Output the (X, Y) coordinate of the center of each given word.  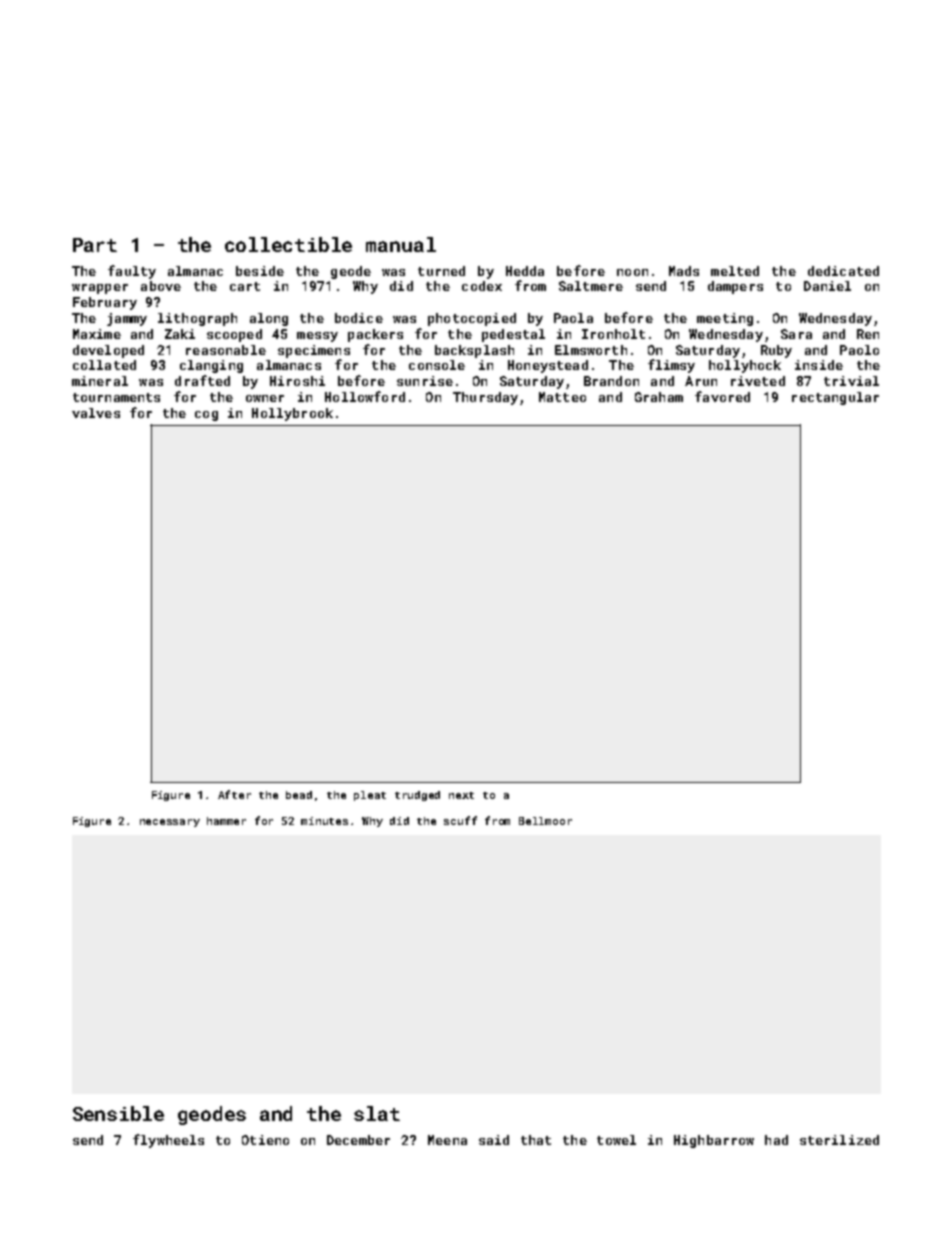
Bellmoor (545, 821)
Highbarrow (714, 1141)
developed (108, 351)
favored (722, 396)
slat (377, 1113)
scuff (460, 820)
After (234, 794)
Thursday (485, 398)
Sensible (118, 1113)
